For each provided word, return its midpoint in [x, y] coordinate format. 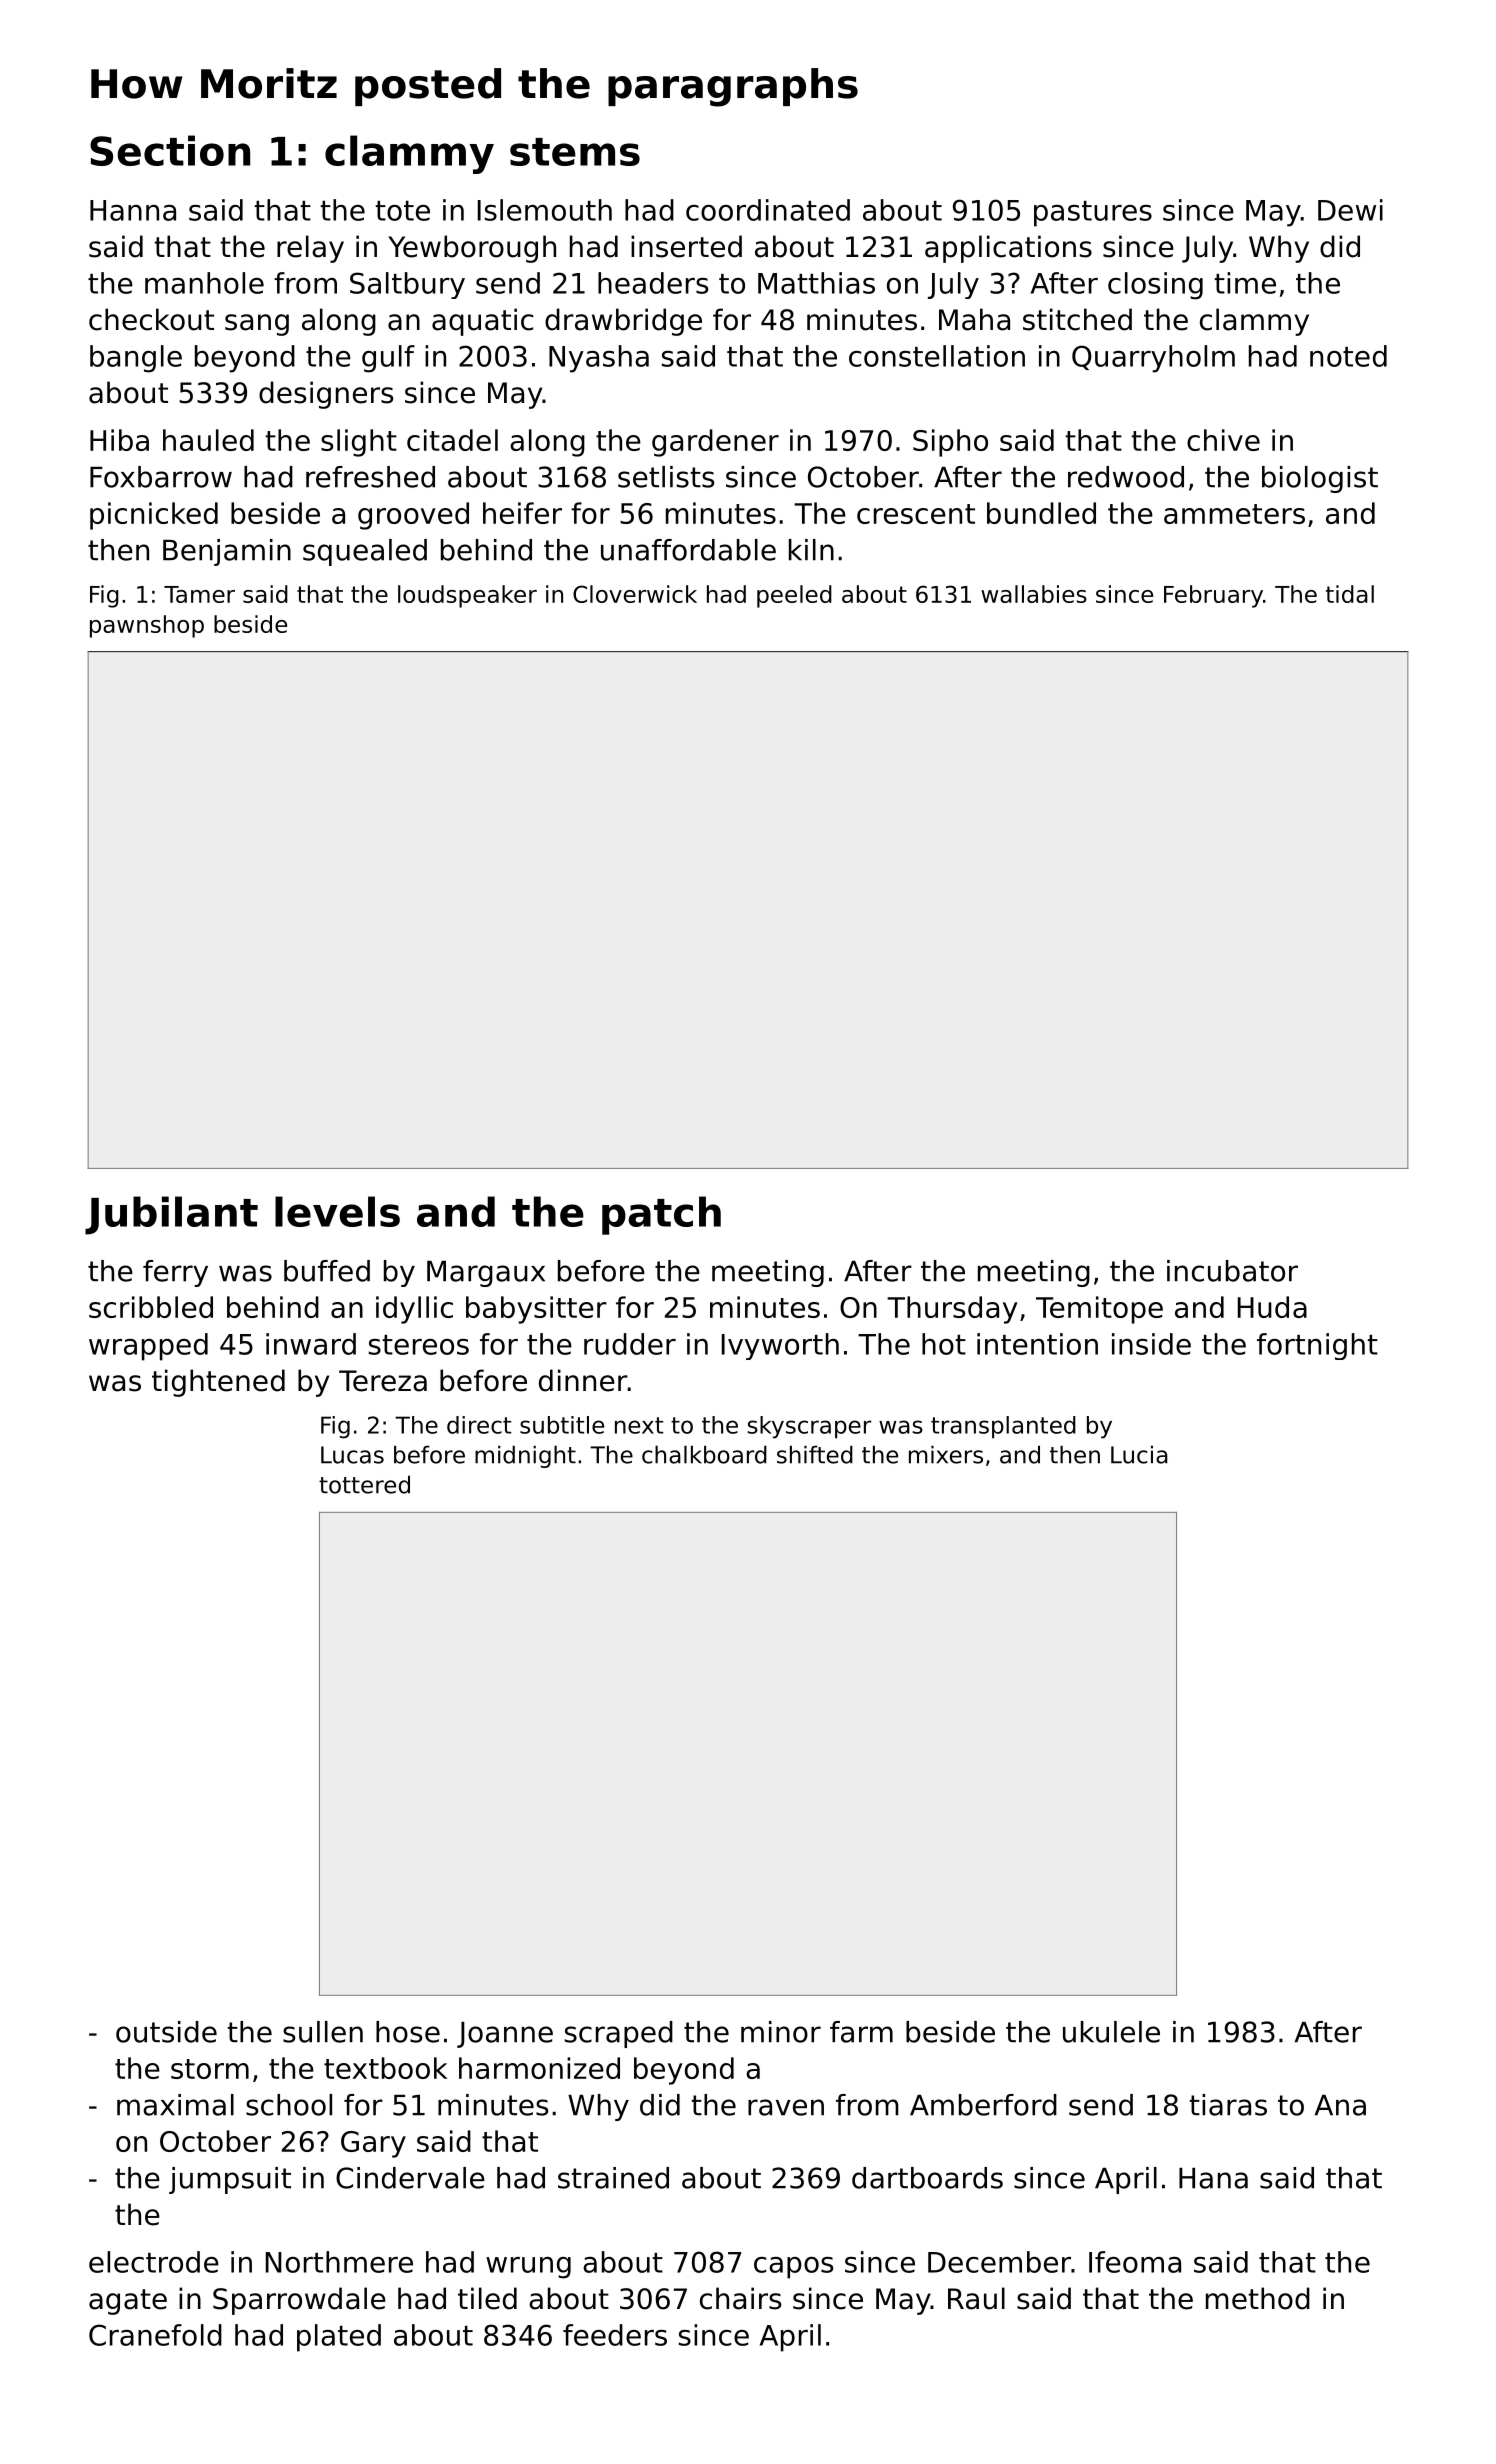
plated [339, 2338]
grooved [413, 516]
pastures [1093, 214]
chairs [740, 2298]
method [1258, 2298]
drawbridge [623, 322]
